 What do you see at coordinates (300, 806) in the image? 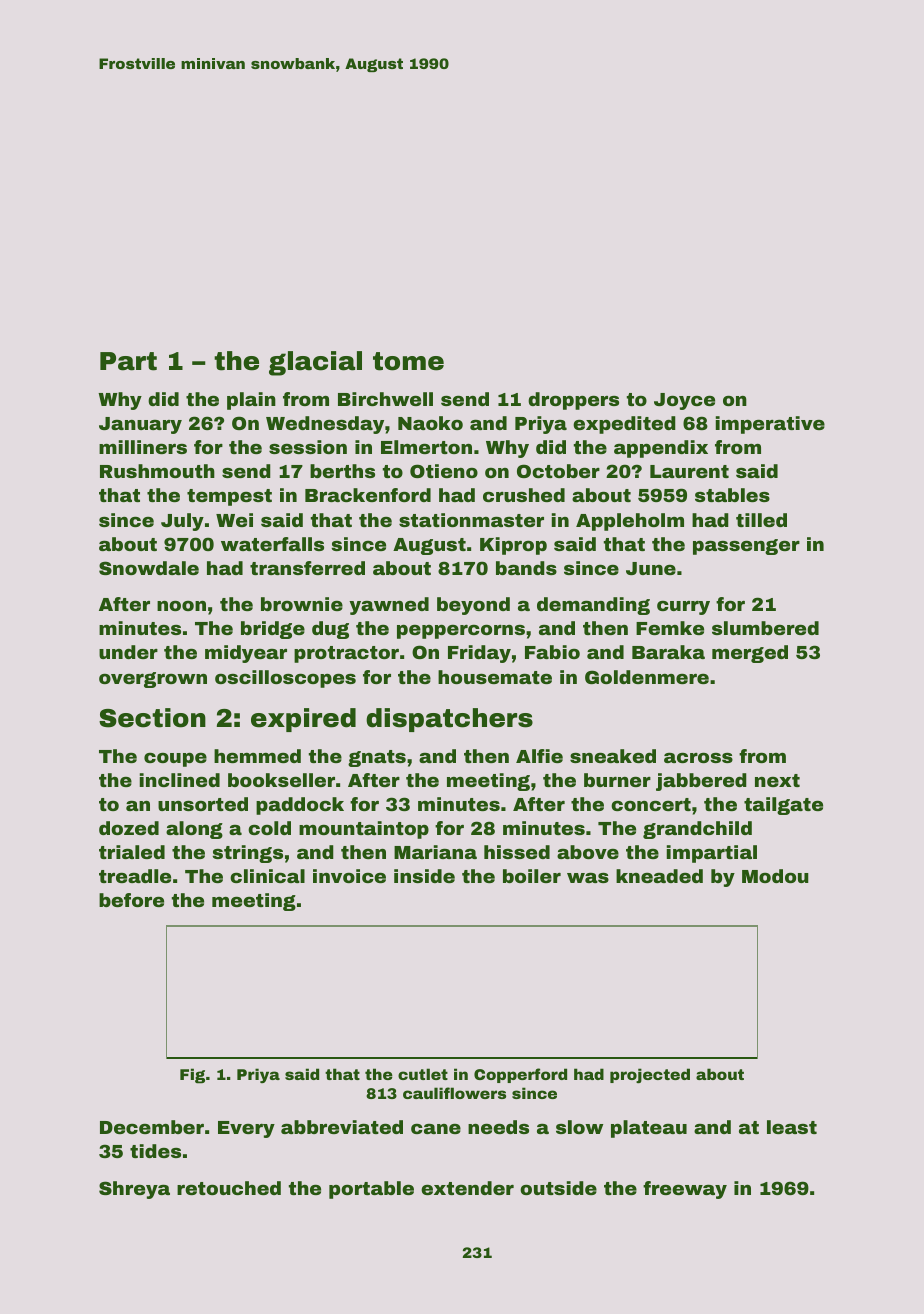
I see `paddock` at bounding box center [300, 806].
